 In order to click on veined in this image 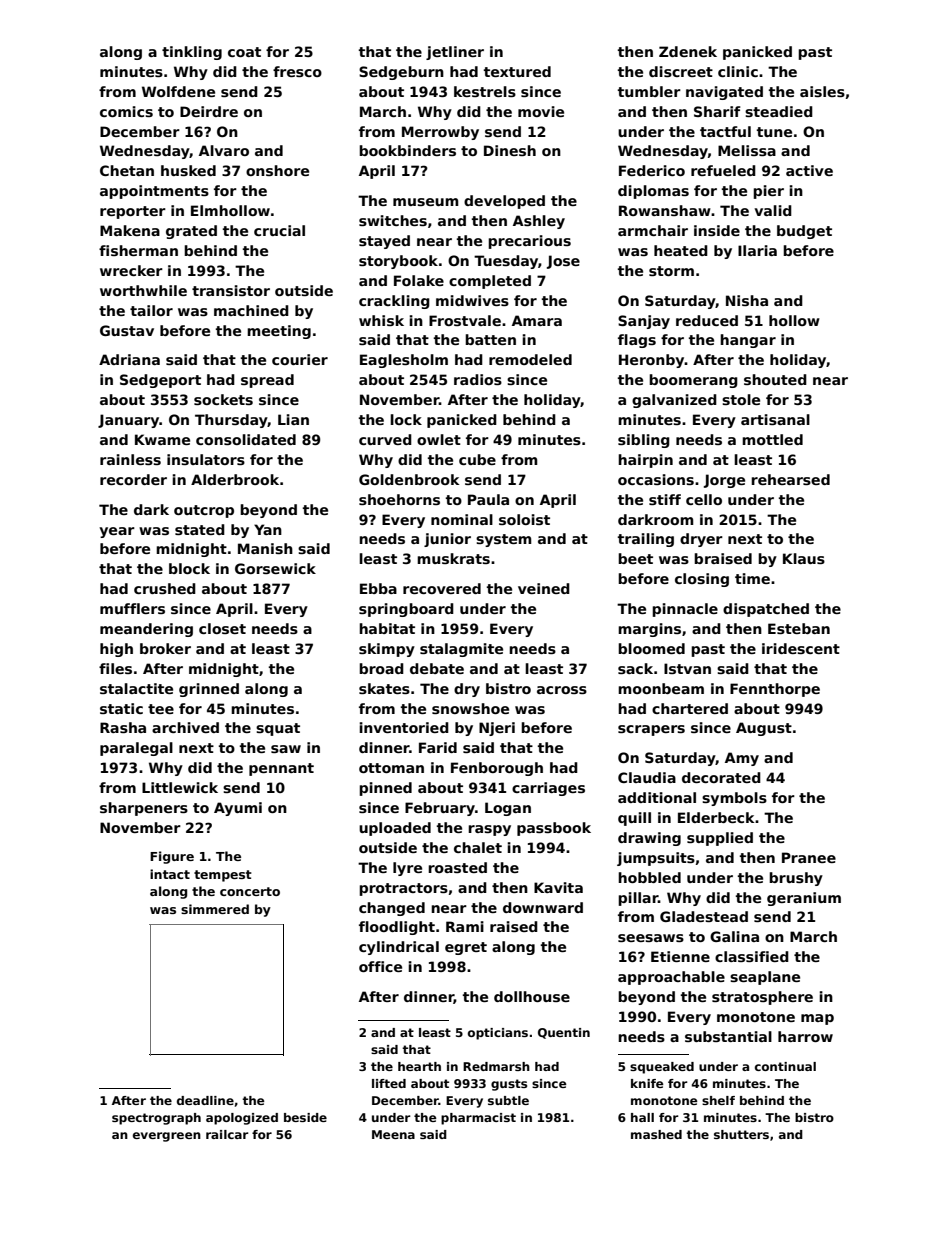, I will do `click(544, 588)`.
